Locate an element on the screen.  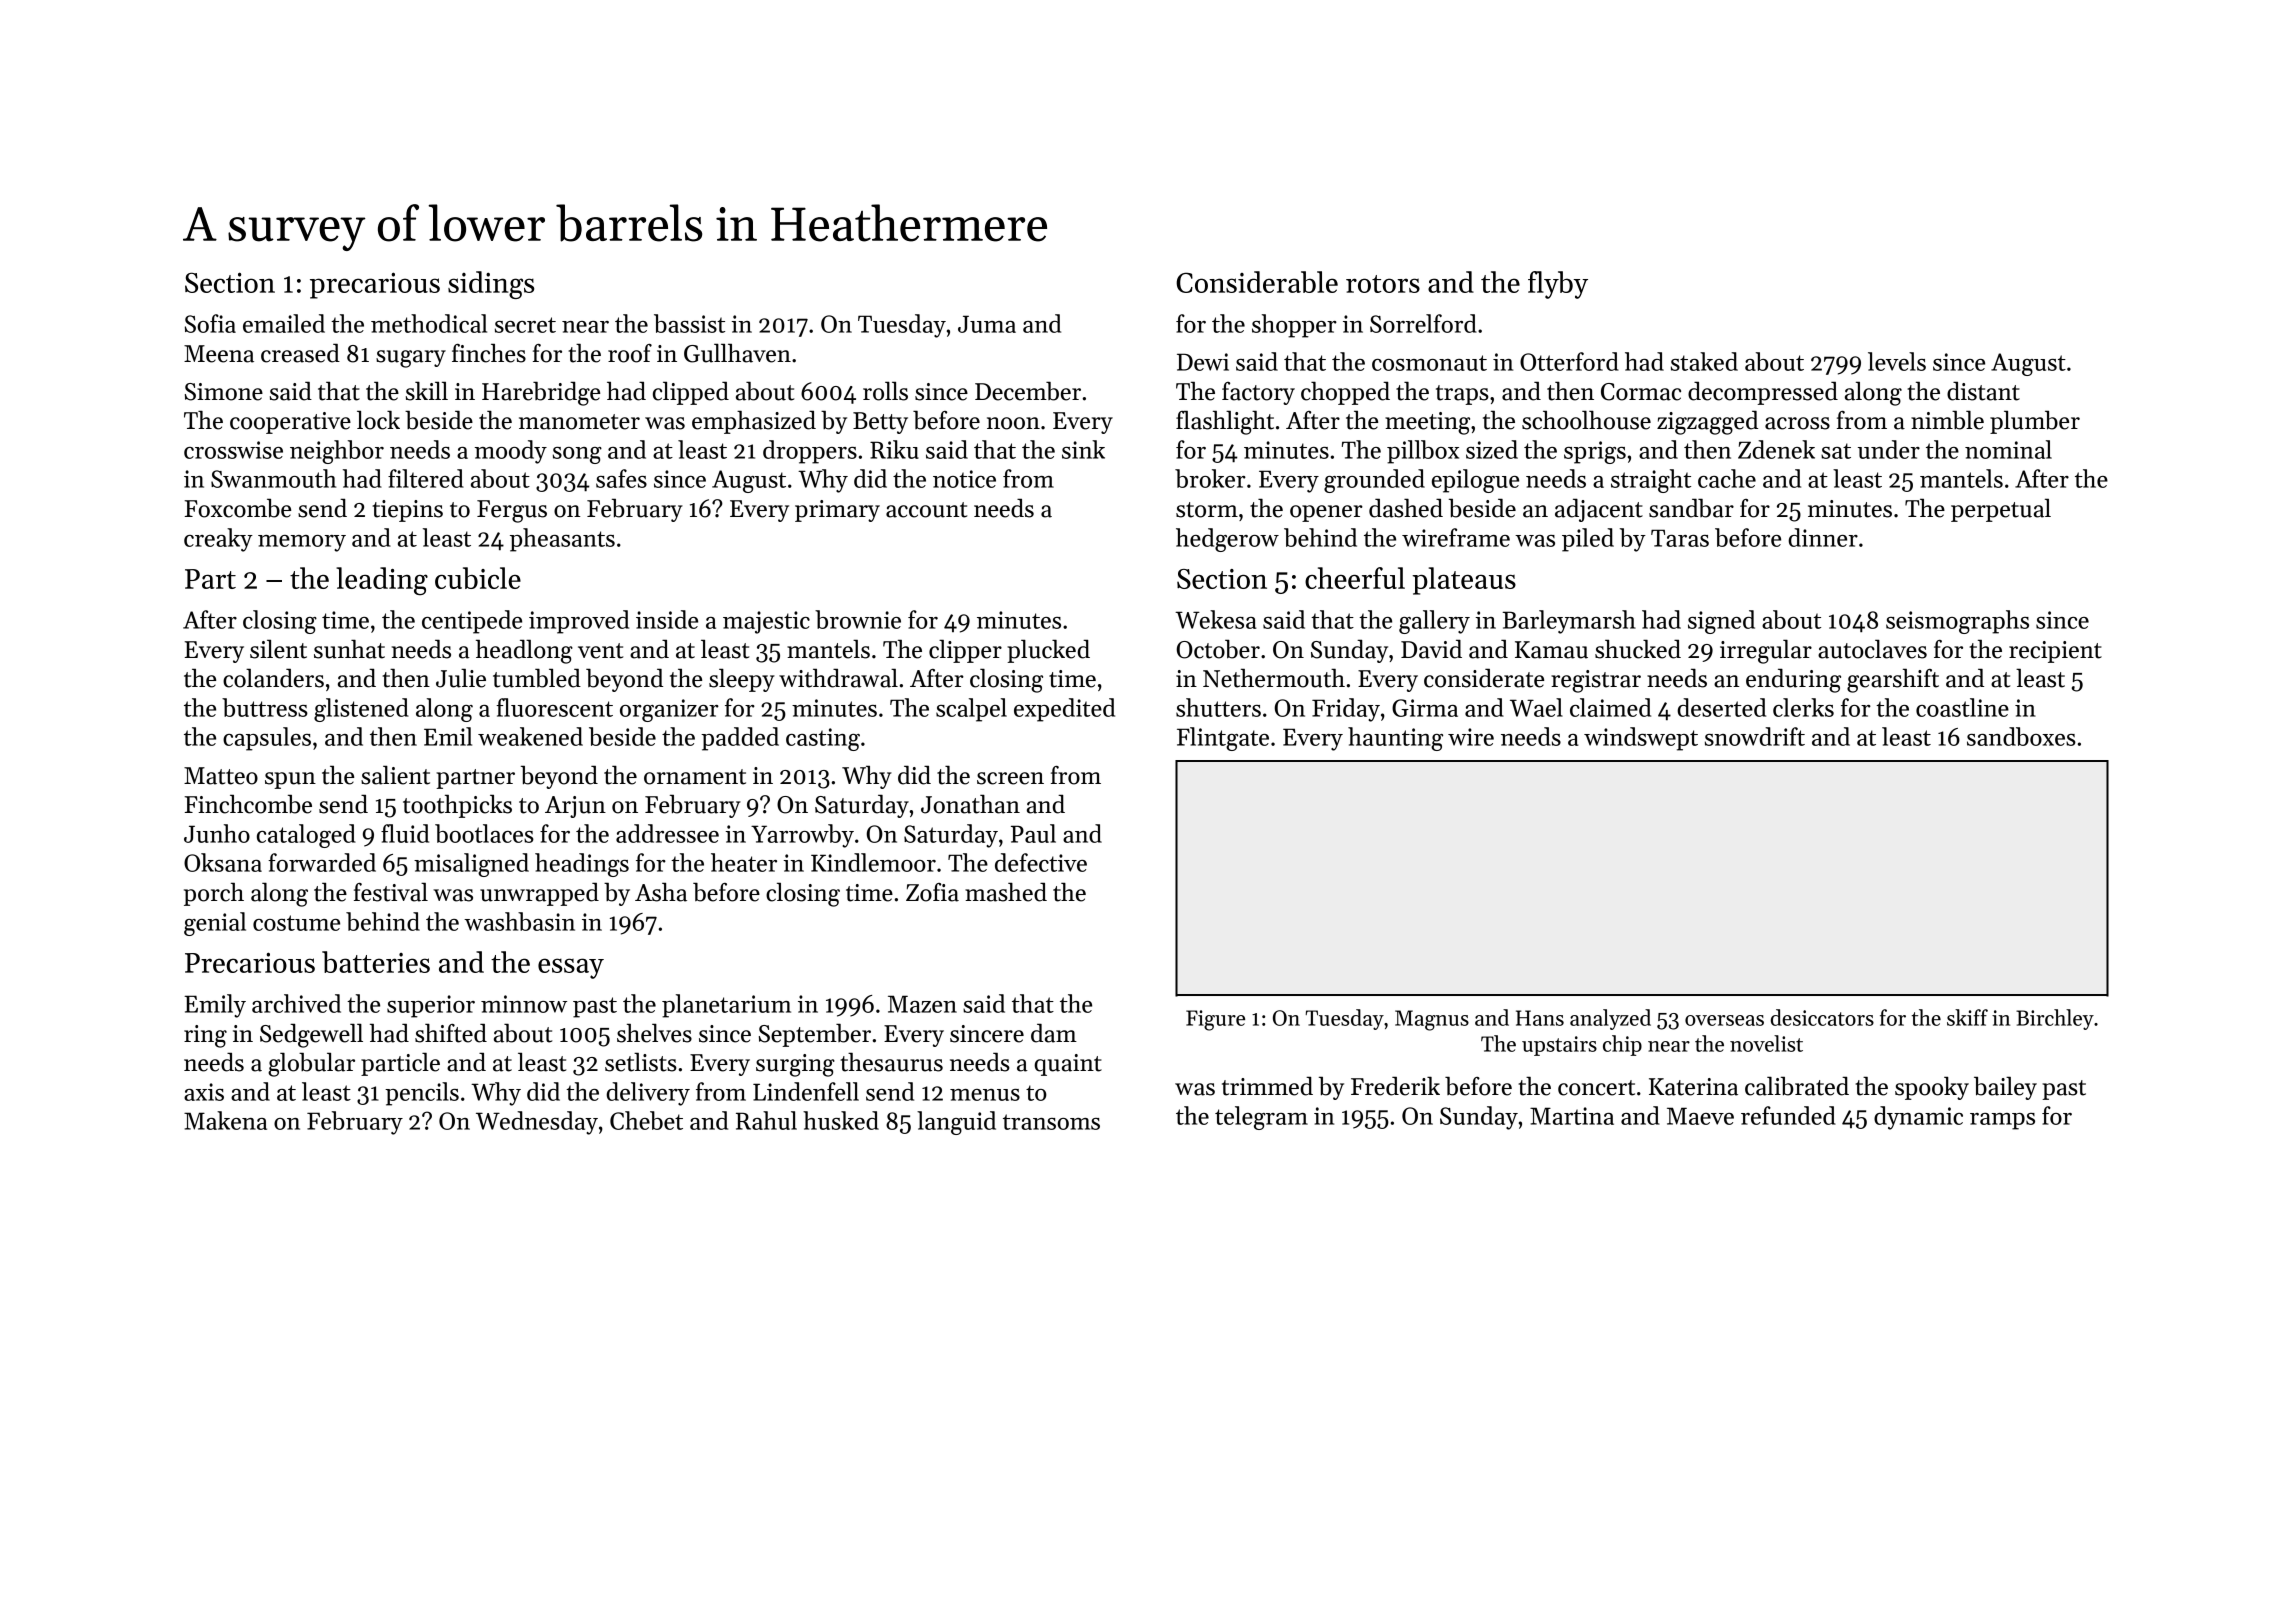
overseas is located at coordinates (1724, 1020).
